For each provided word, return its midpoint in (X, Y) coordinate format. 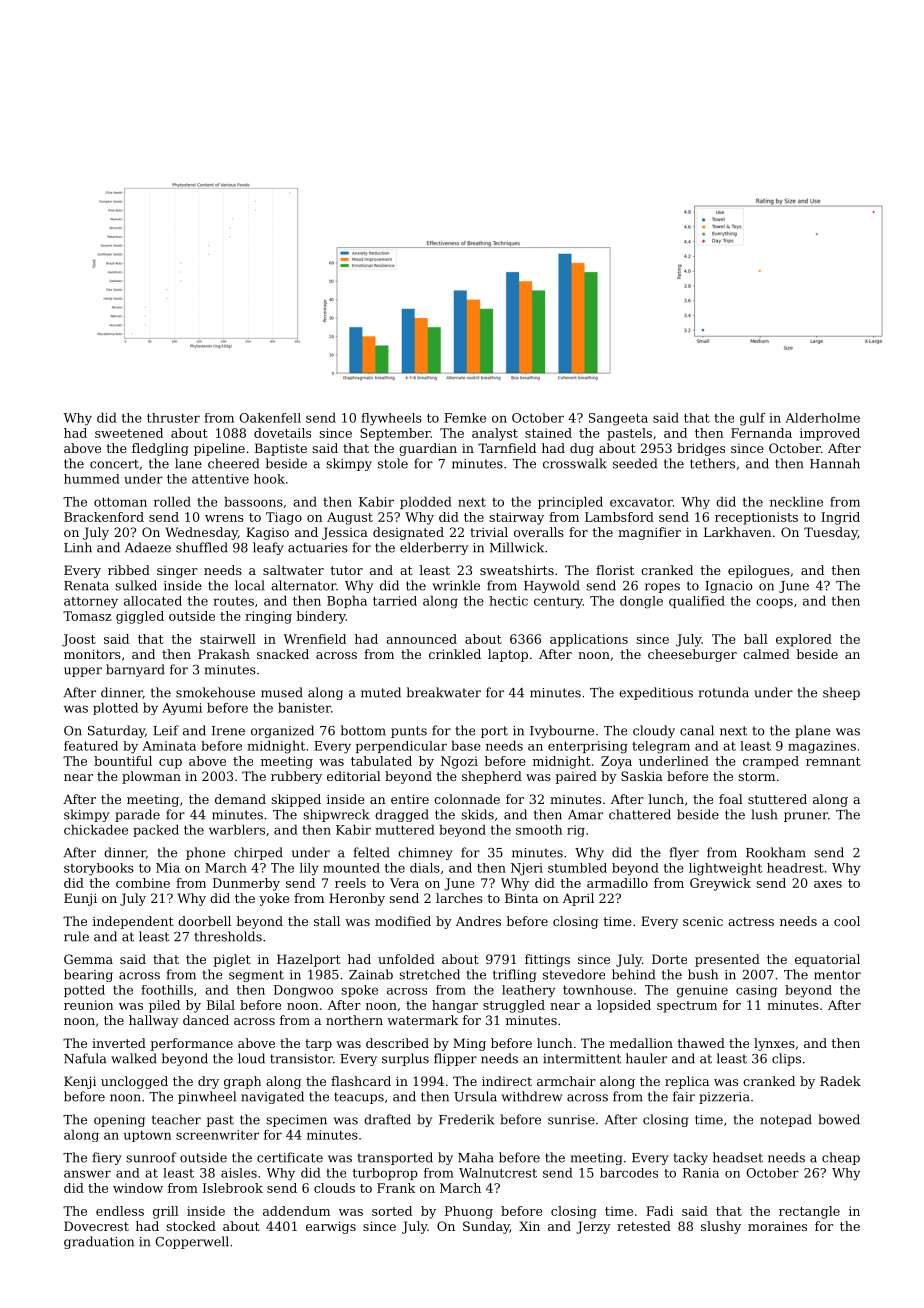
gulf (753, 419)
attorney (91, 603)
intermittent (582, 1059)
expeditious (656, 693)
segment (256, 976)
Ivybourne (562, 731)
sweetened (129, 433)
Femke (465, 418)
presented (727, 960)
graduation (99, 1242)
